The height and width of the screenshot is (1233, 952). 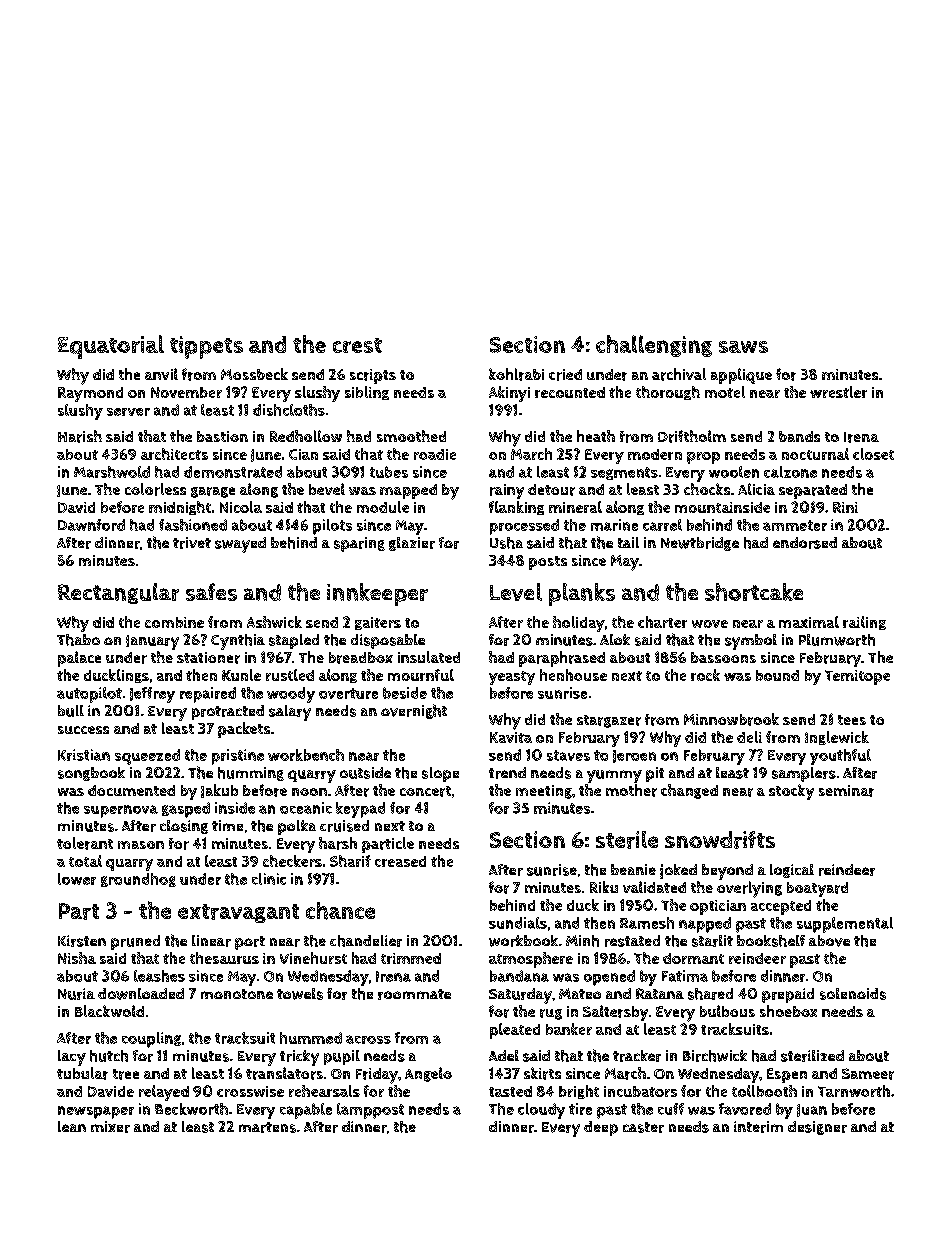 What do you see at coordinates (309, 792) in the screenshot?
I see `noon` at bounding box center [309, 792].
